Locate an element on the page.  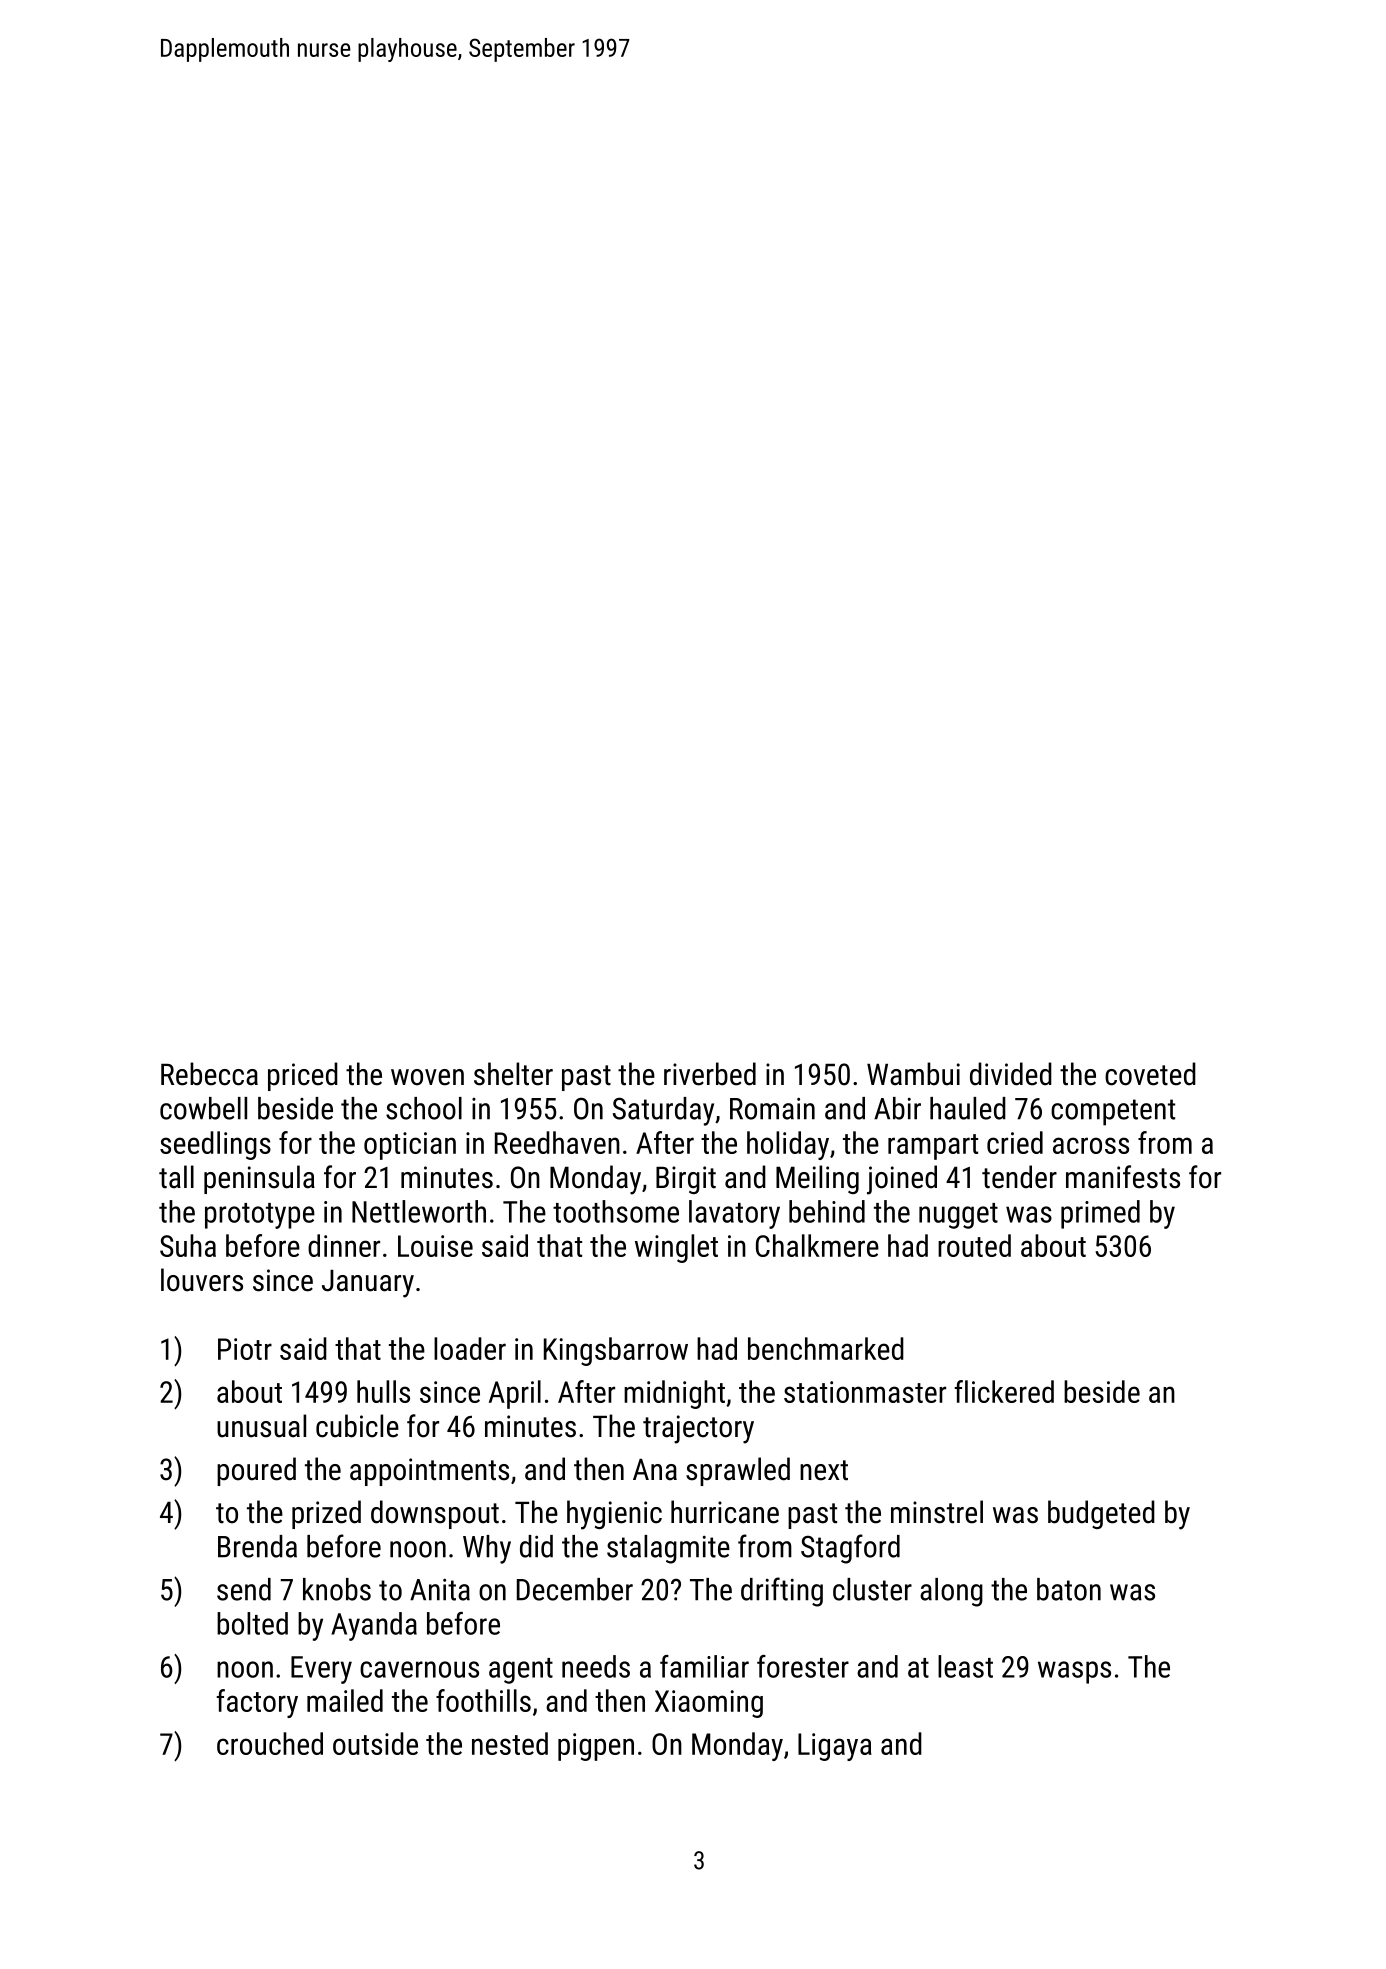
Piotr is located at coordinates (245, 1349).
